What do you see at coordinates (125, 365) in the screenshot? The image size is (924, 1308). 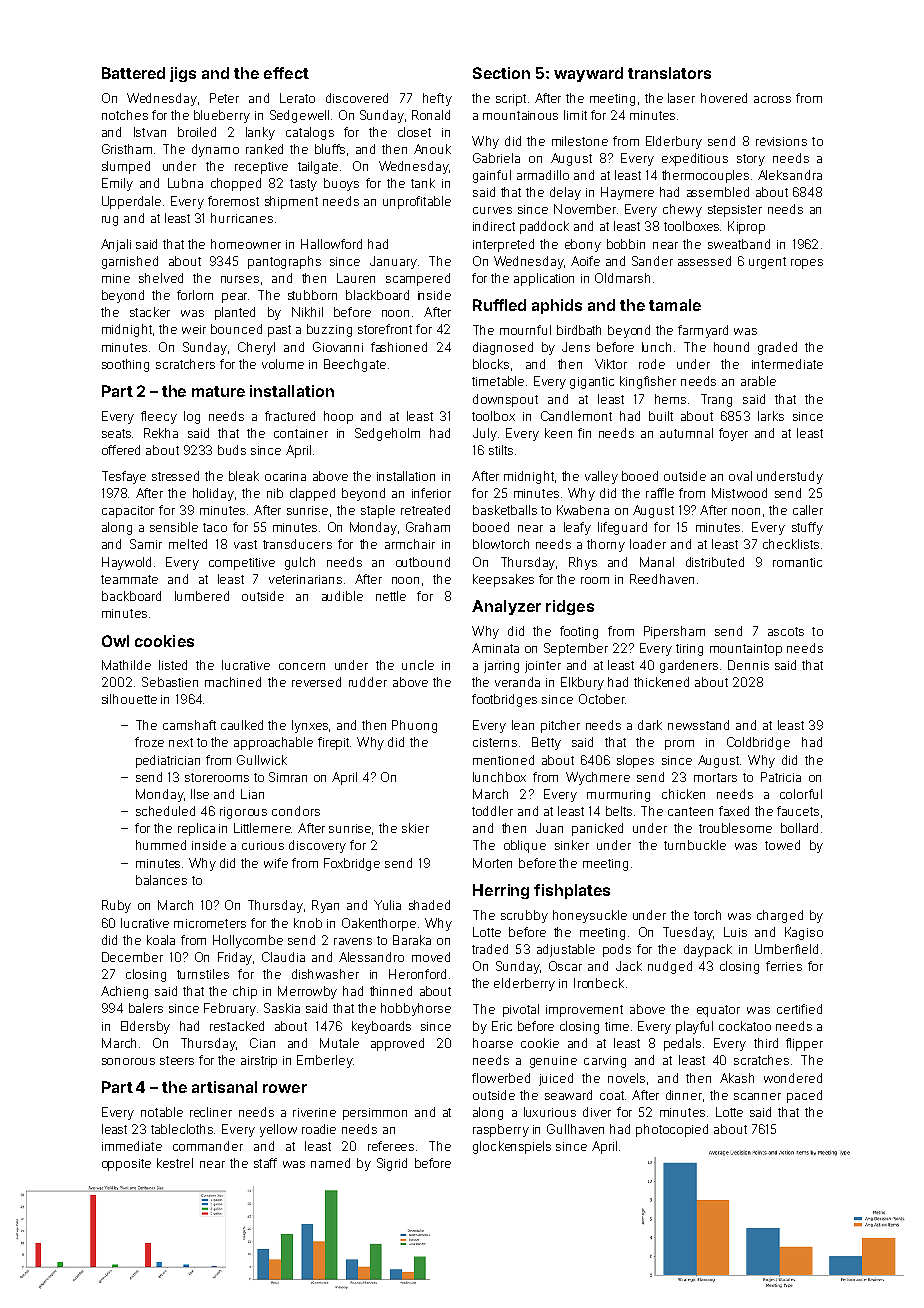 I see `soothing` at bounding box center [125, 365].
